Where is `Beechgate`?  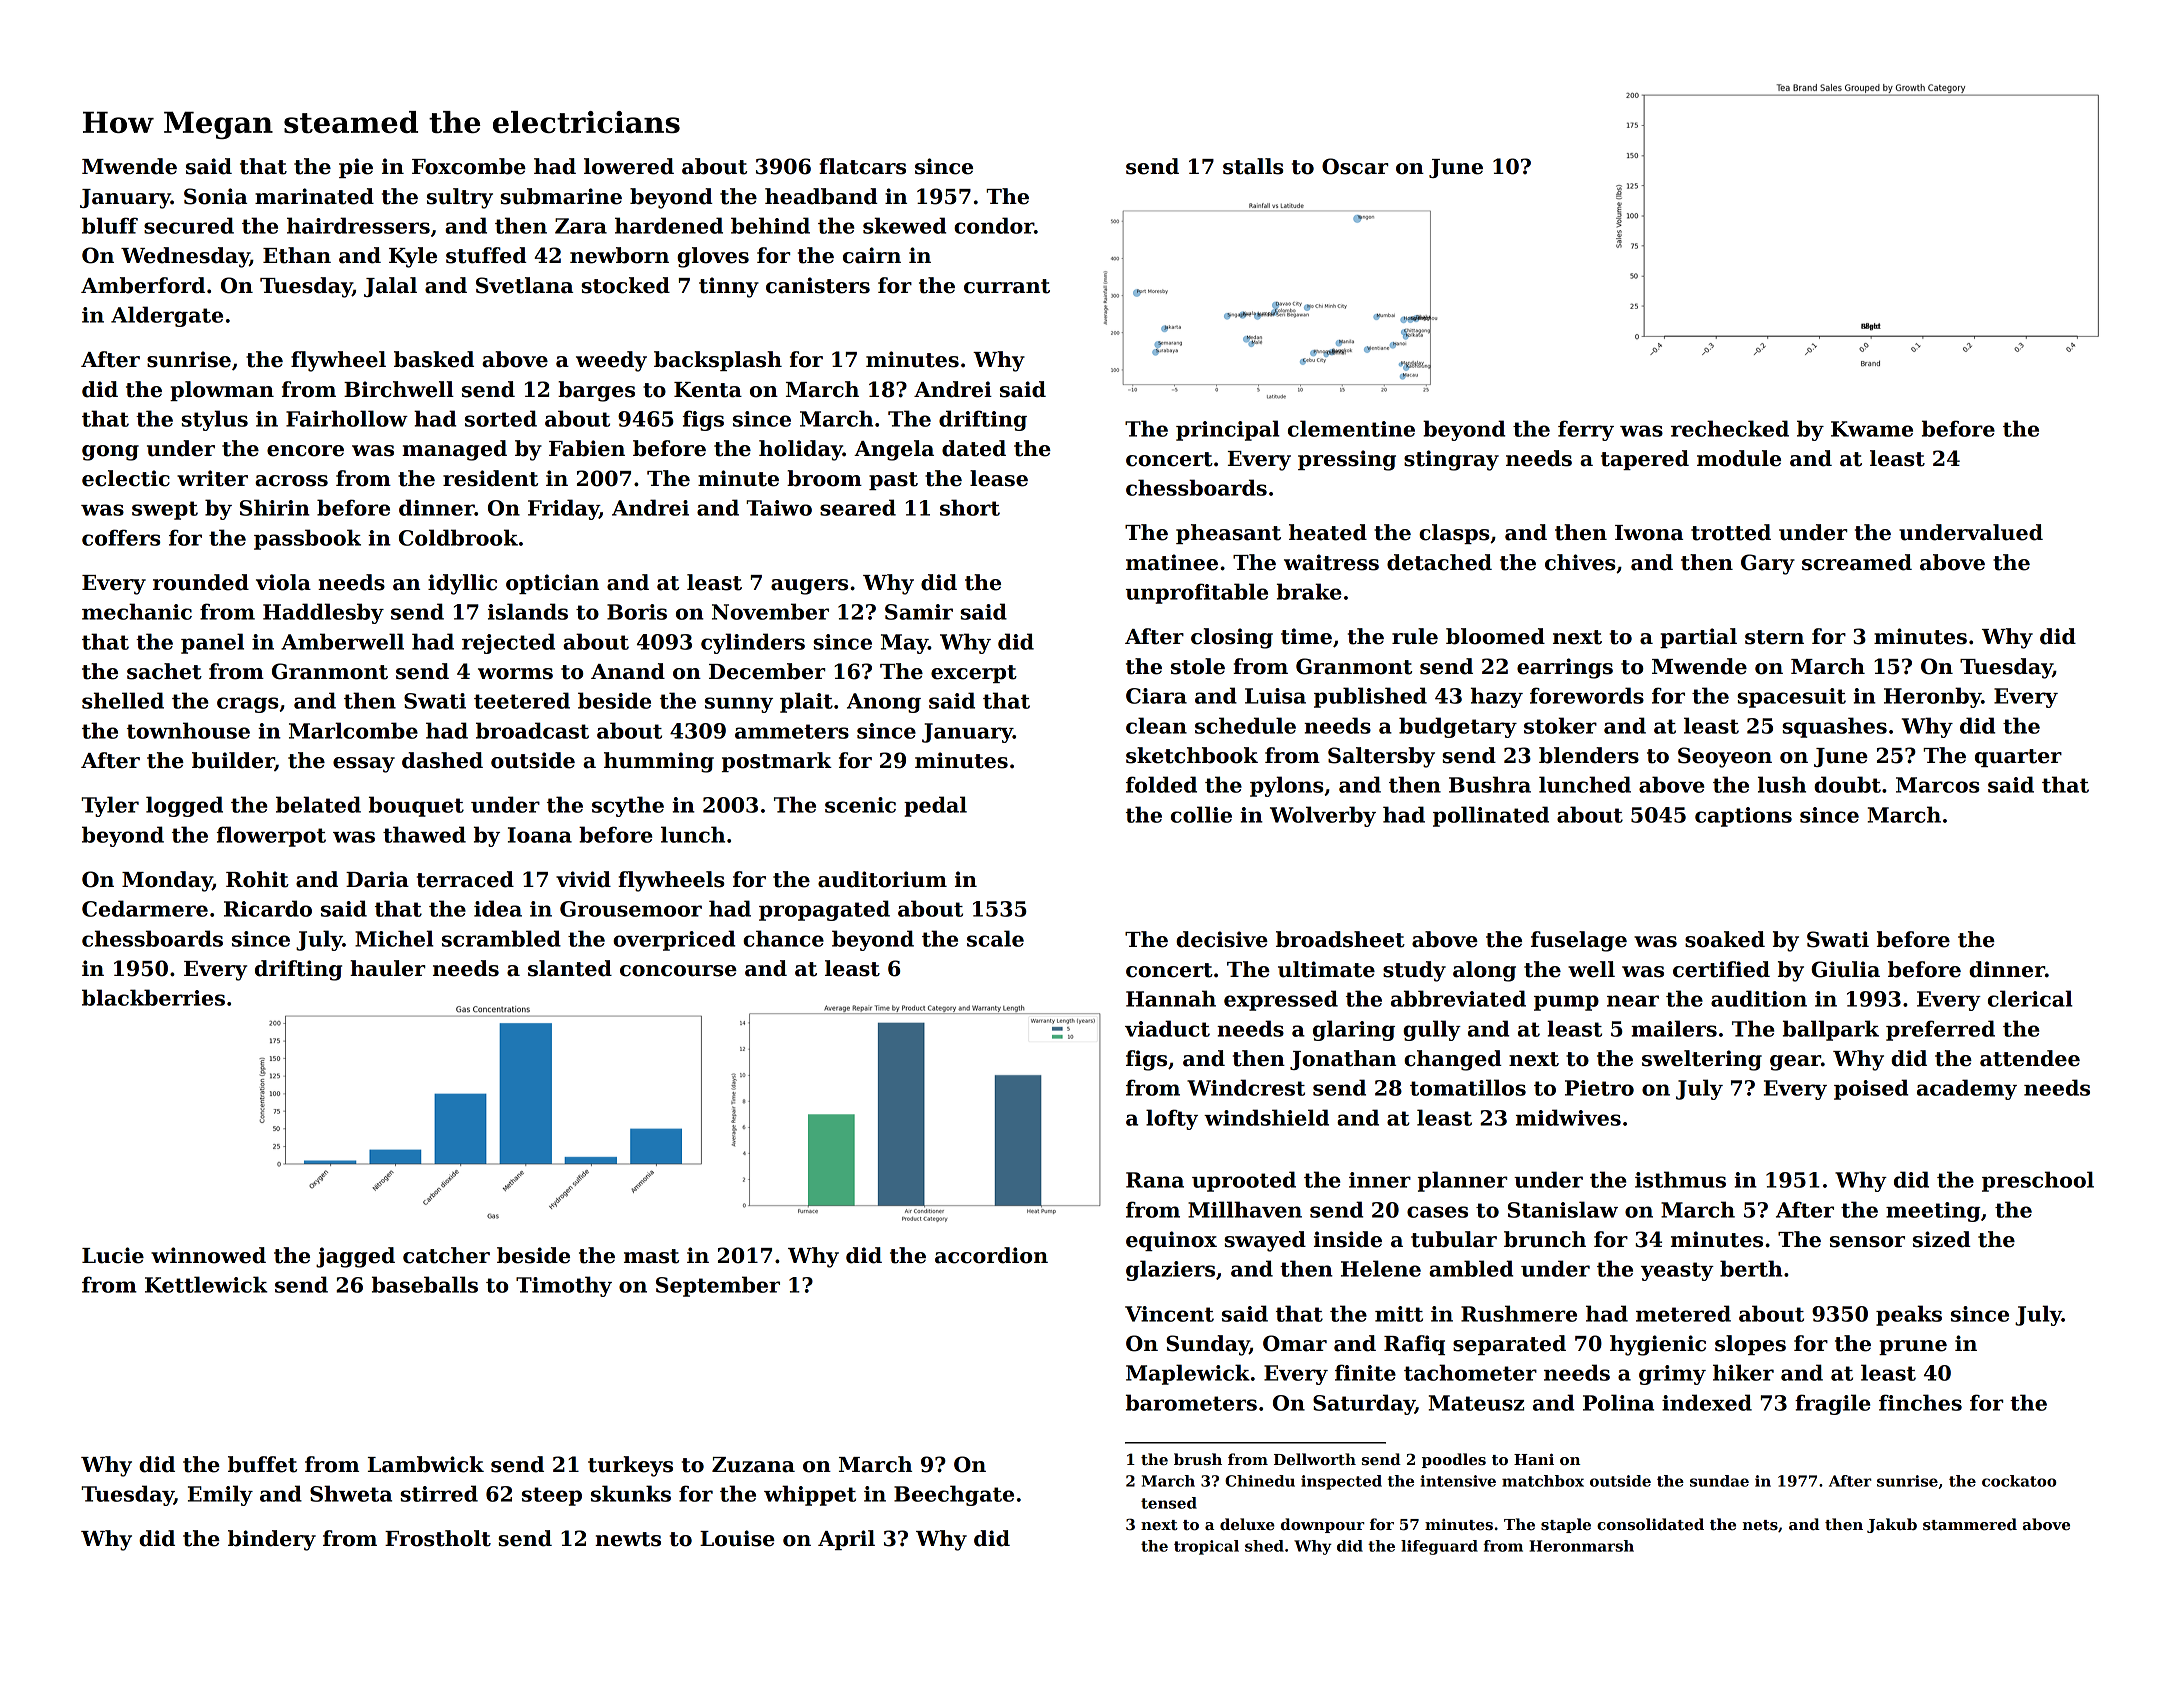
Beechgate is located at coordinates (954, 1495).
